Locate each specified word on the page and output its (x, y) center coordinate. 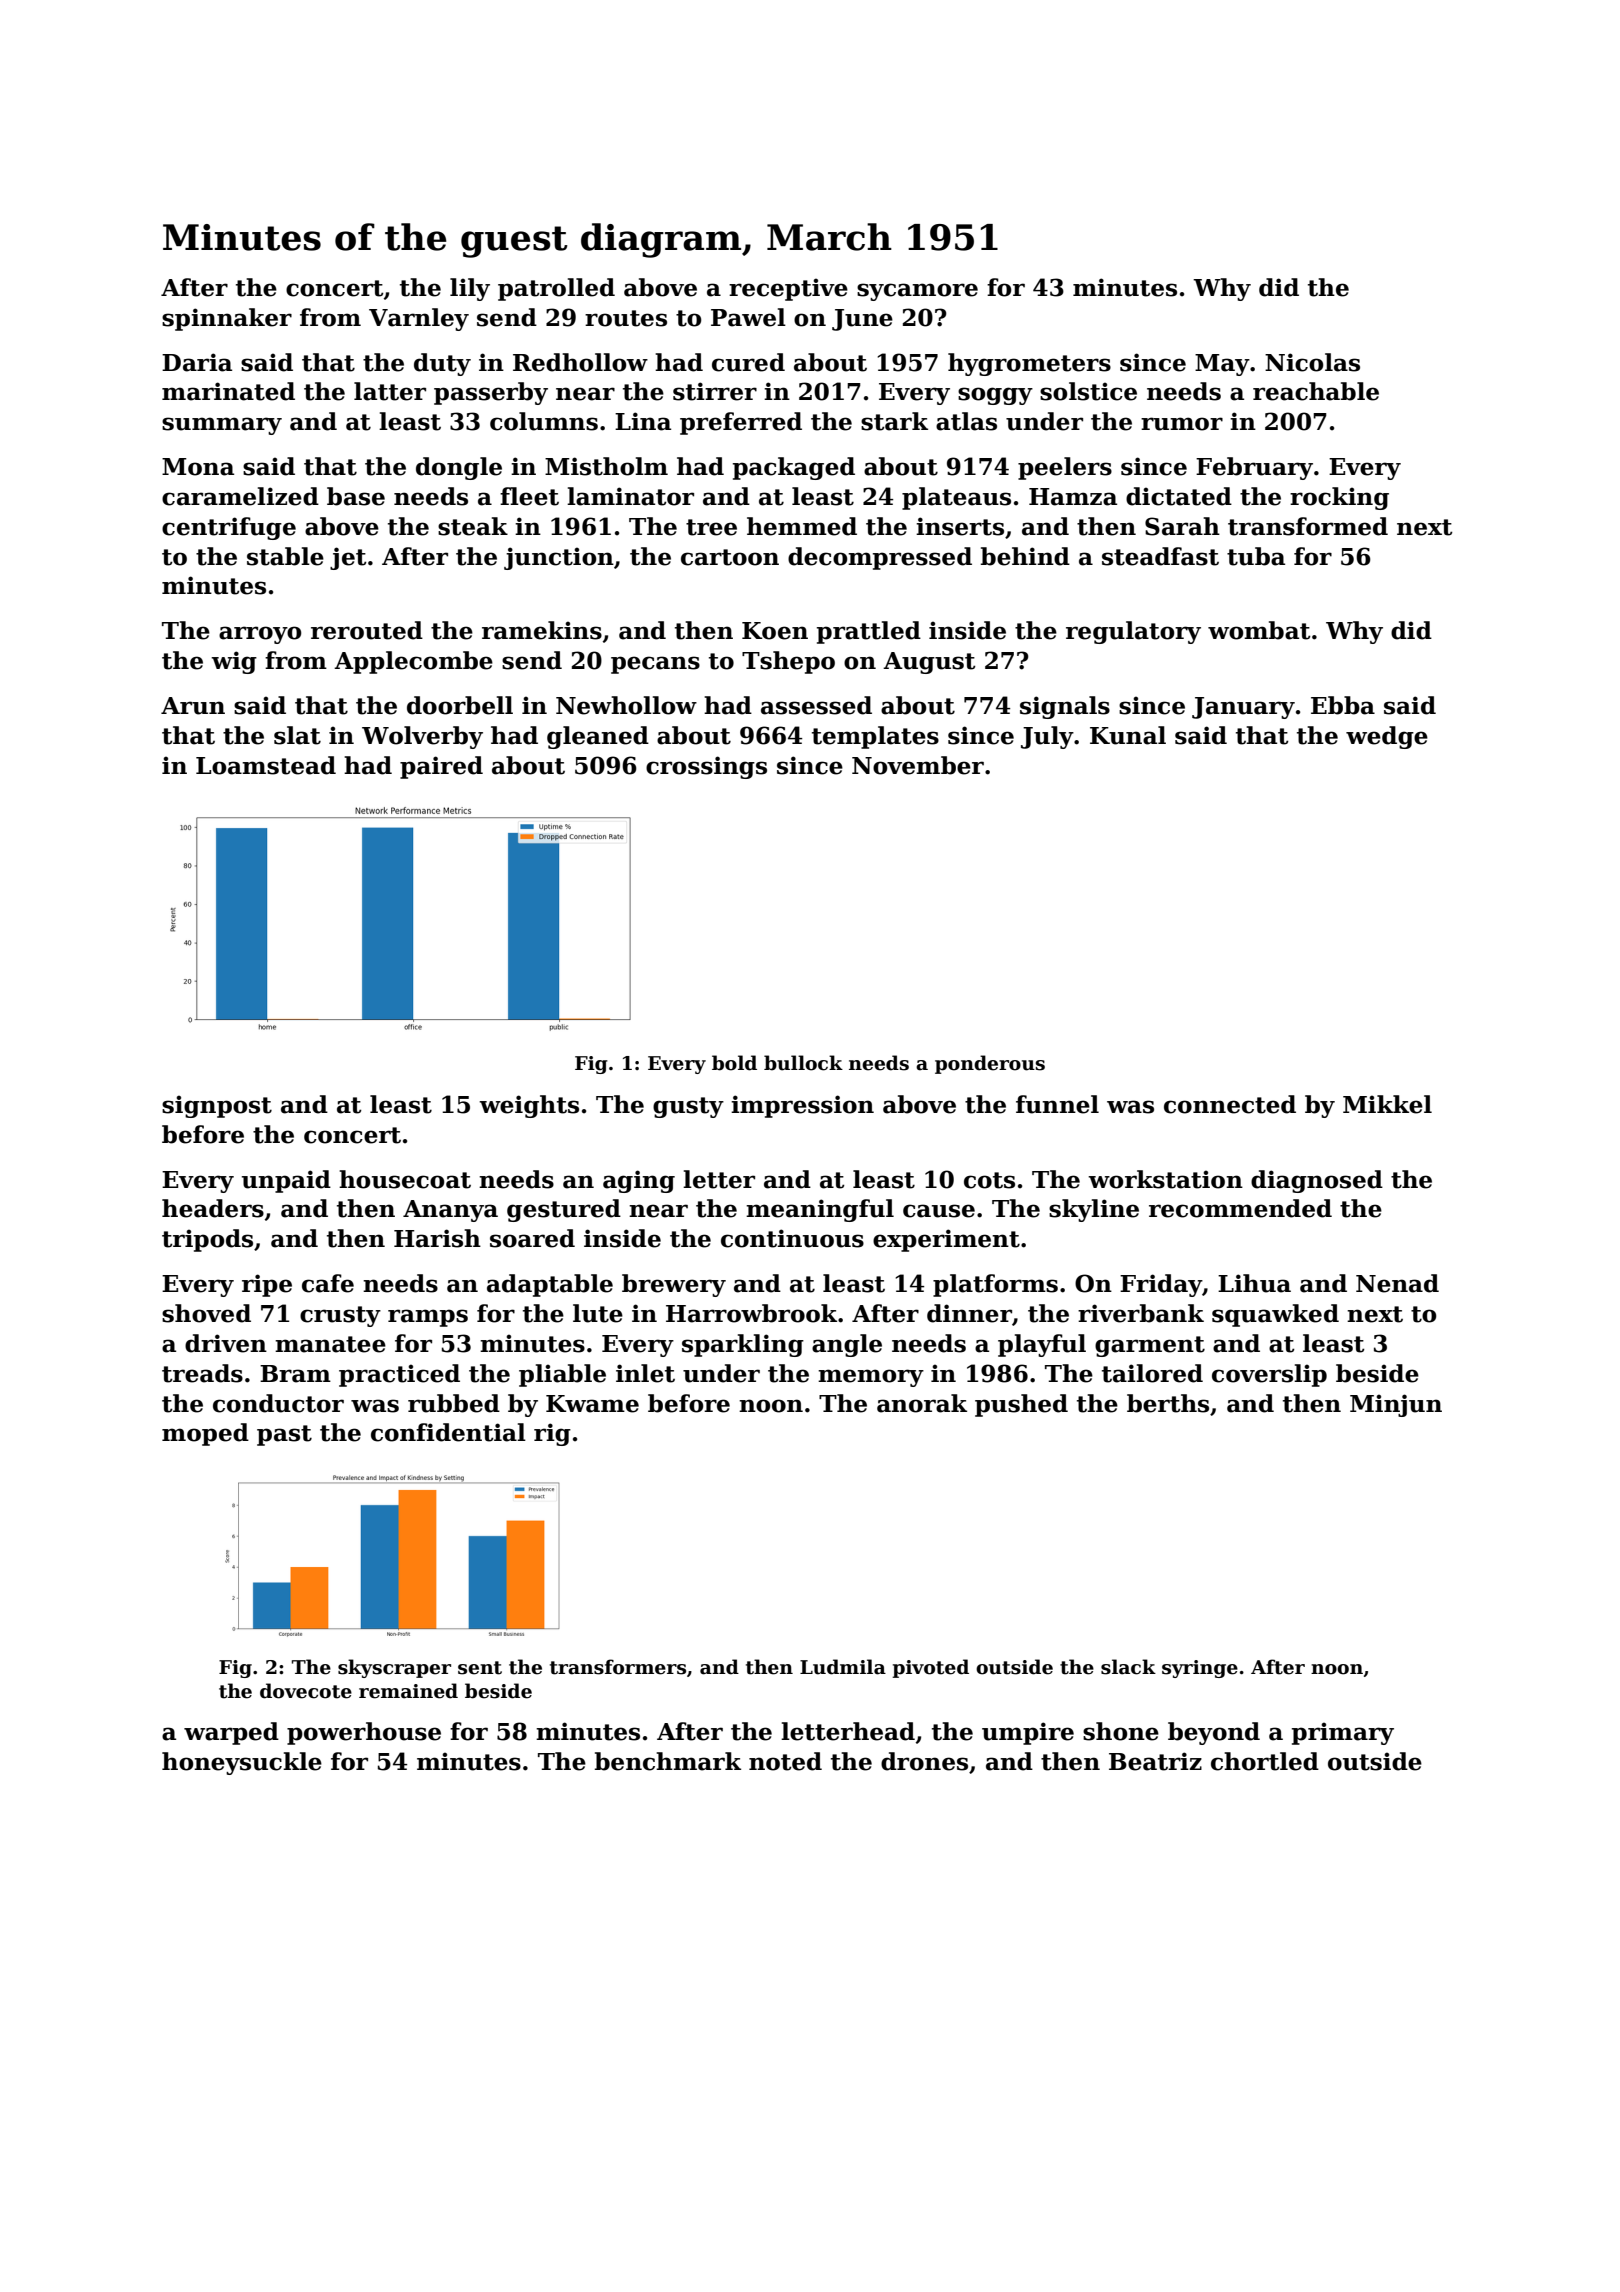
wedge (1387, 737)
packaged (794, 468)
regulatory (1133, 632)
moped (205, 1434)
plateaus (956, 498)
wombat (1259, 630)
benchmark (668, 1761)
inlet (645, 1373)
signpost (217, 1106)
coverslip (1269, 1375)
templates (875, 737)
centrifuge (229, 528)
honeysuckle (242, 1763)
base (356, 496)
